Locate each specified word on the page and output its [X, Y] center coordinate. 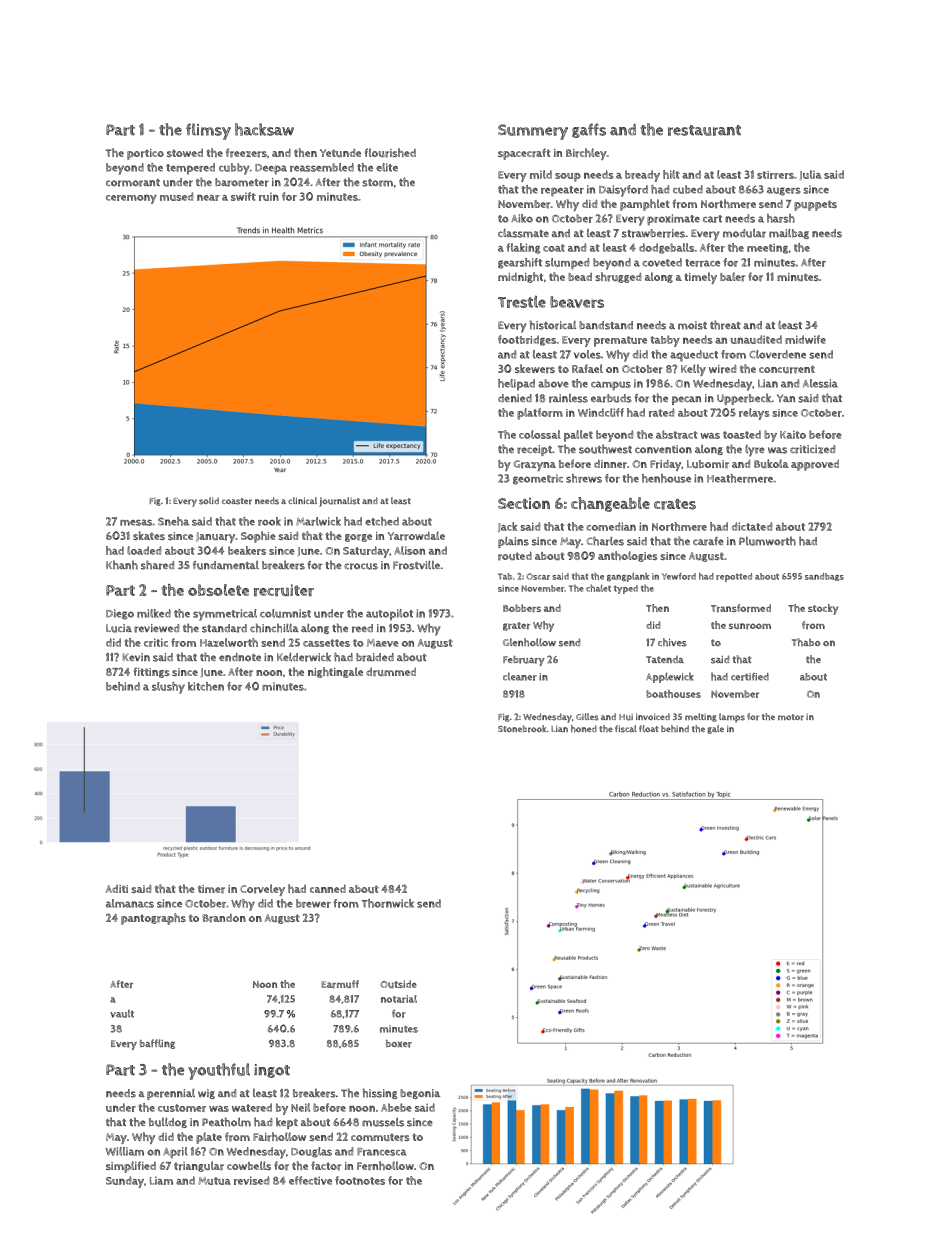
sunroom [750, 626]
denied [515, 398]
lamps [732, 718]
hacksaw [264, 129]
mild [541, 174]
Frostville [416, 565]
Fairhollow [279, 1137]
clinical [302, 500]
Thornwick [388, 903]
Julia [810, 175]
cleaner [520, 676]
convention [663, 449]
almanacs [130, 903]
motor [791, 717]
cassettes [326, 643]
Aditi [117, 889]
